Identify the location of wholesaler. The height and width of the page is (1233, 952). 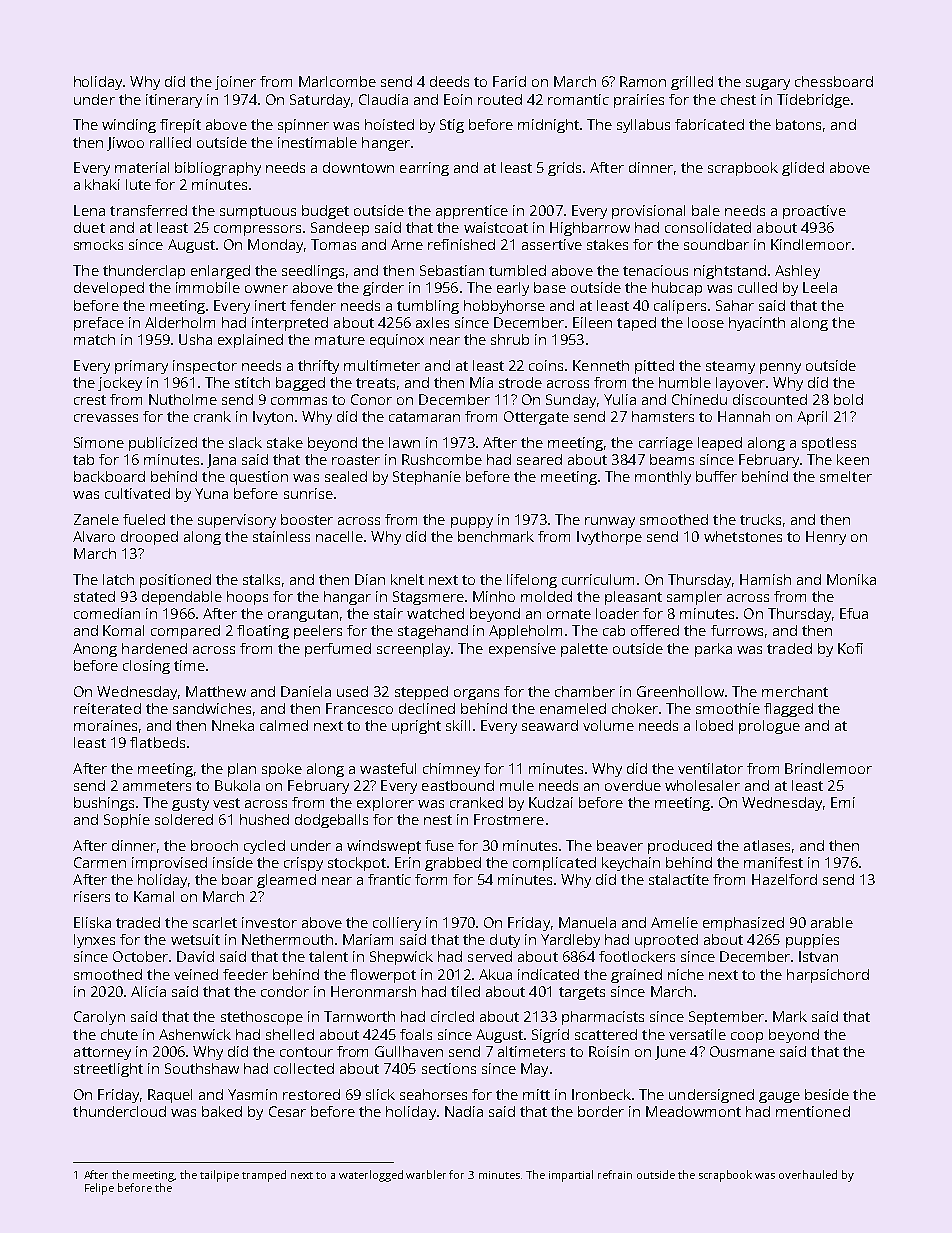
(702, 785).
